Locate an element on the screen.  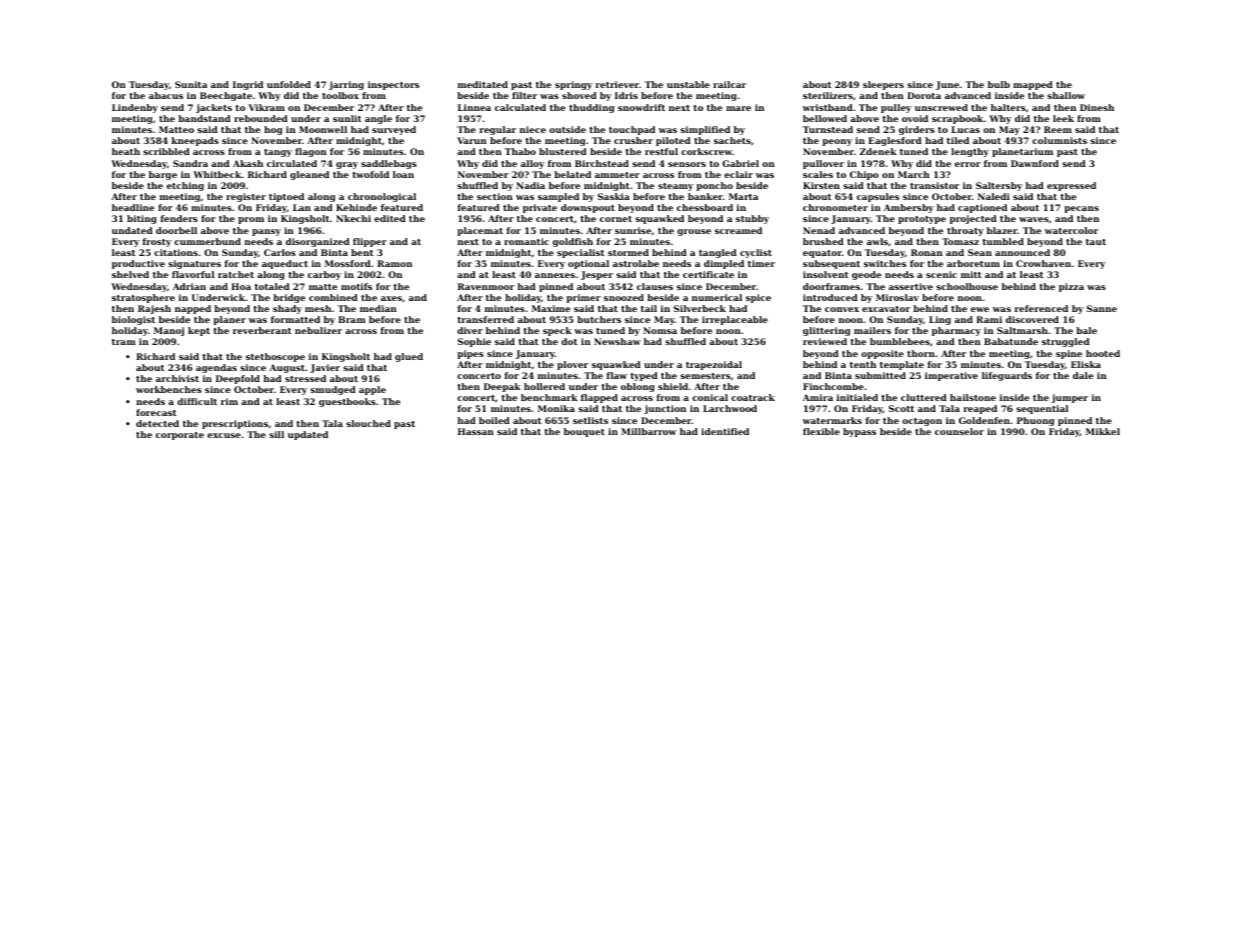
stormed is located at coordinates (628, 252).
